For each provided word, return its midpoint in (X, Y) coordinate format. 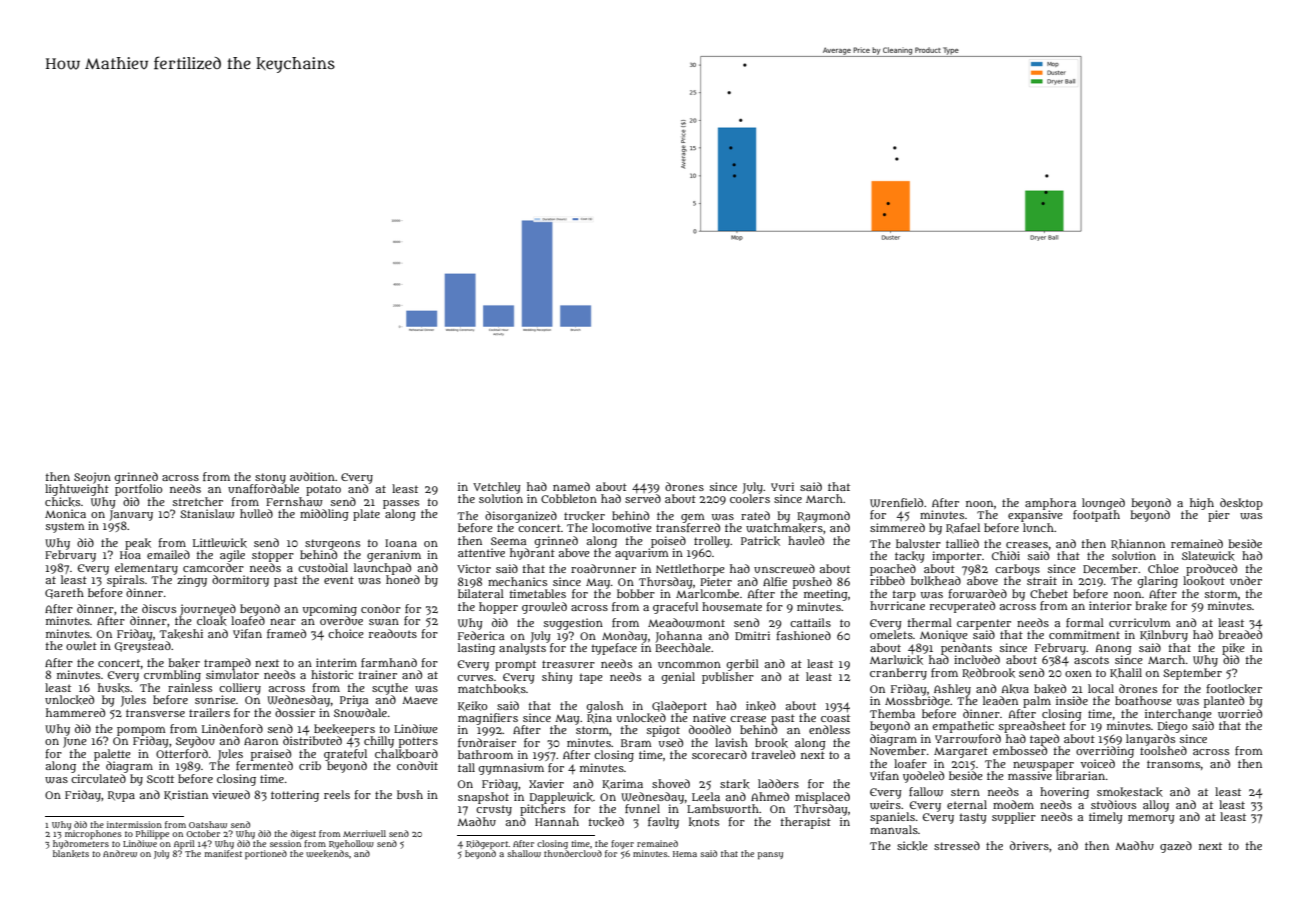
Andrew (120, 853)
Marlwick (896, 660)
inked (761, 706)
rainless (190, 687)
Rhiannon (1138, 544)
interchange (1178, 715)
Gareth (64, 593)
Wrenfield (896, 502)
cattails (810, 622)
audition (312, 476)
